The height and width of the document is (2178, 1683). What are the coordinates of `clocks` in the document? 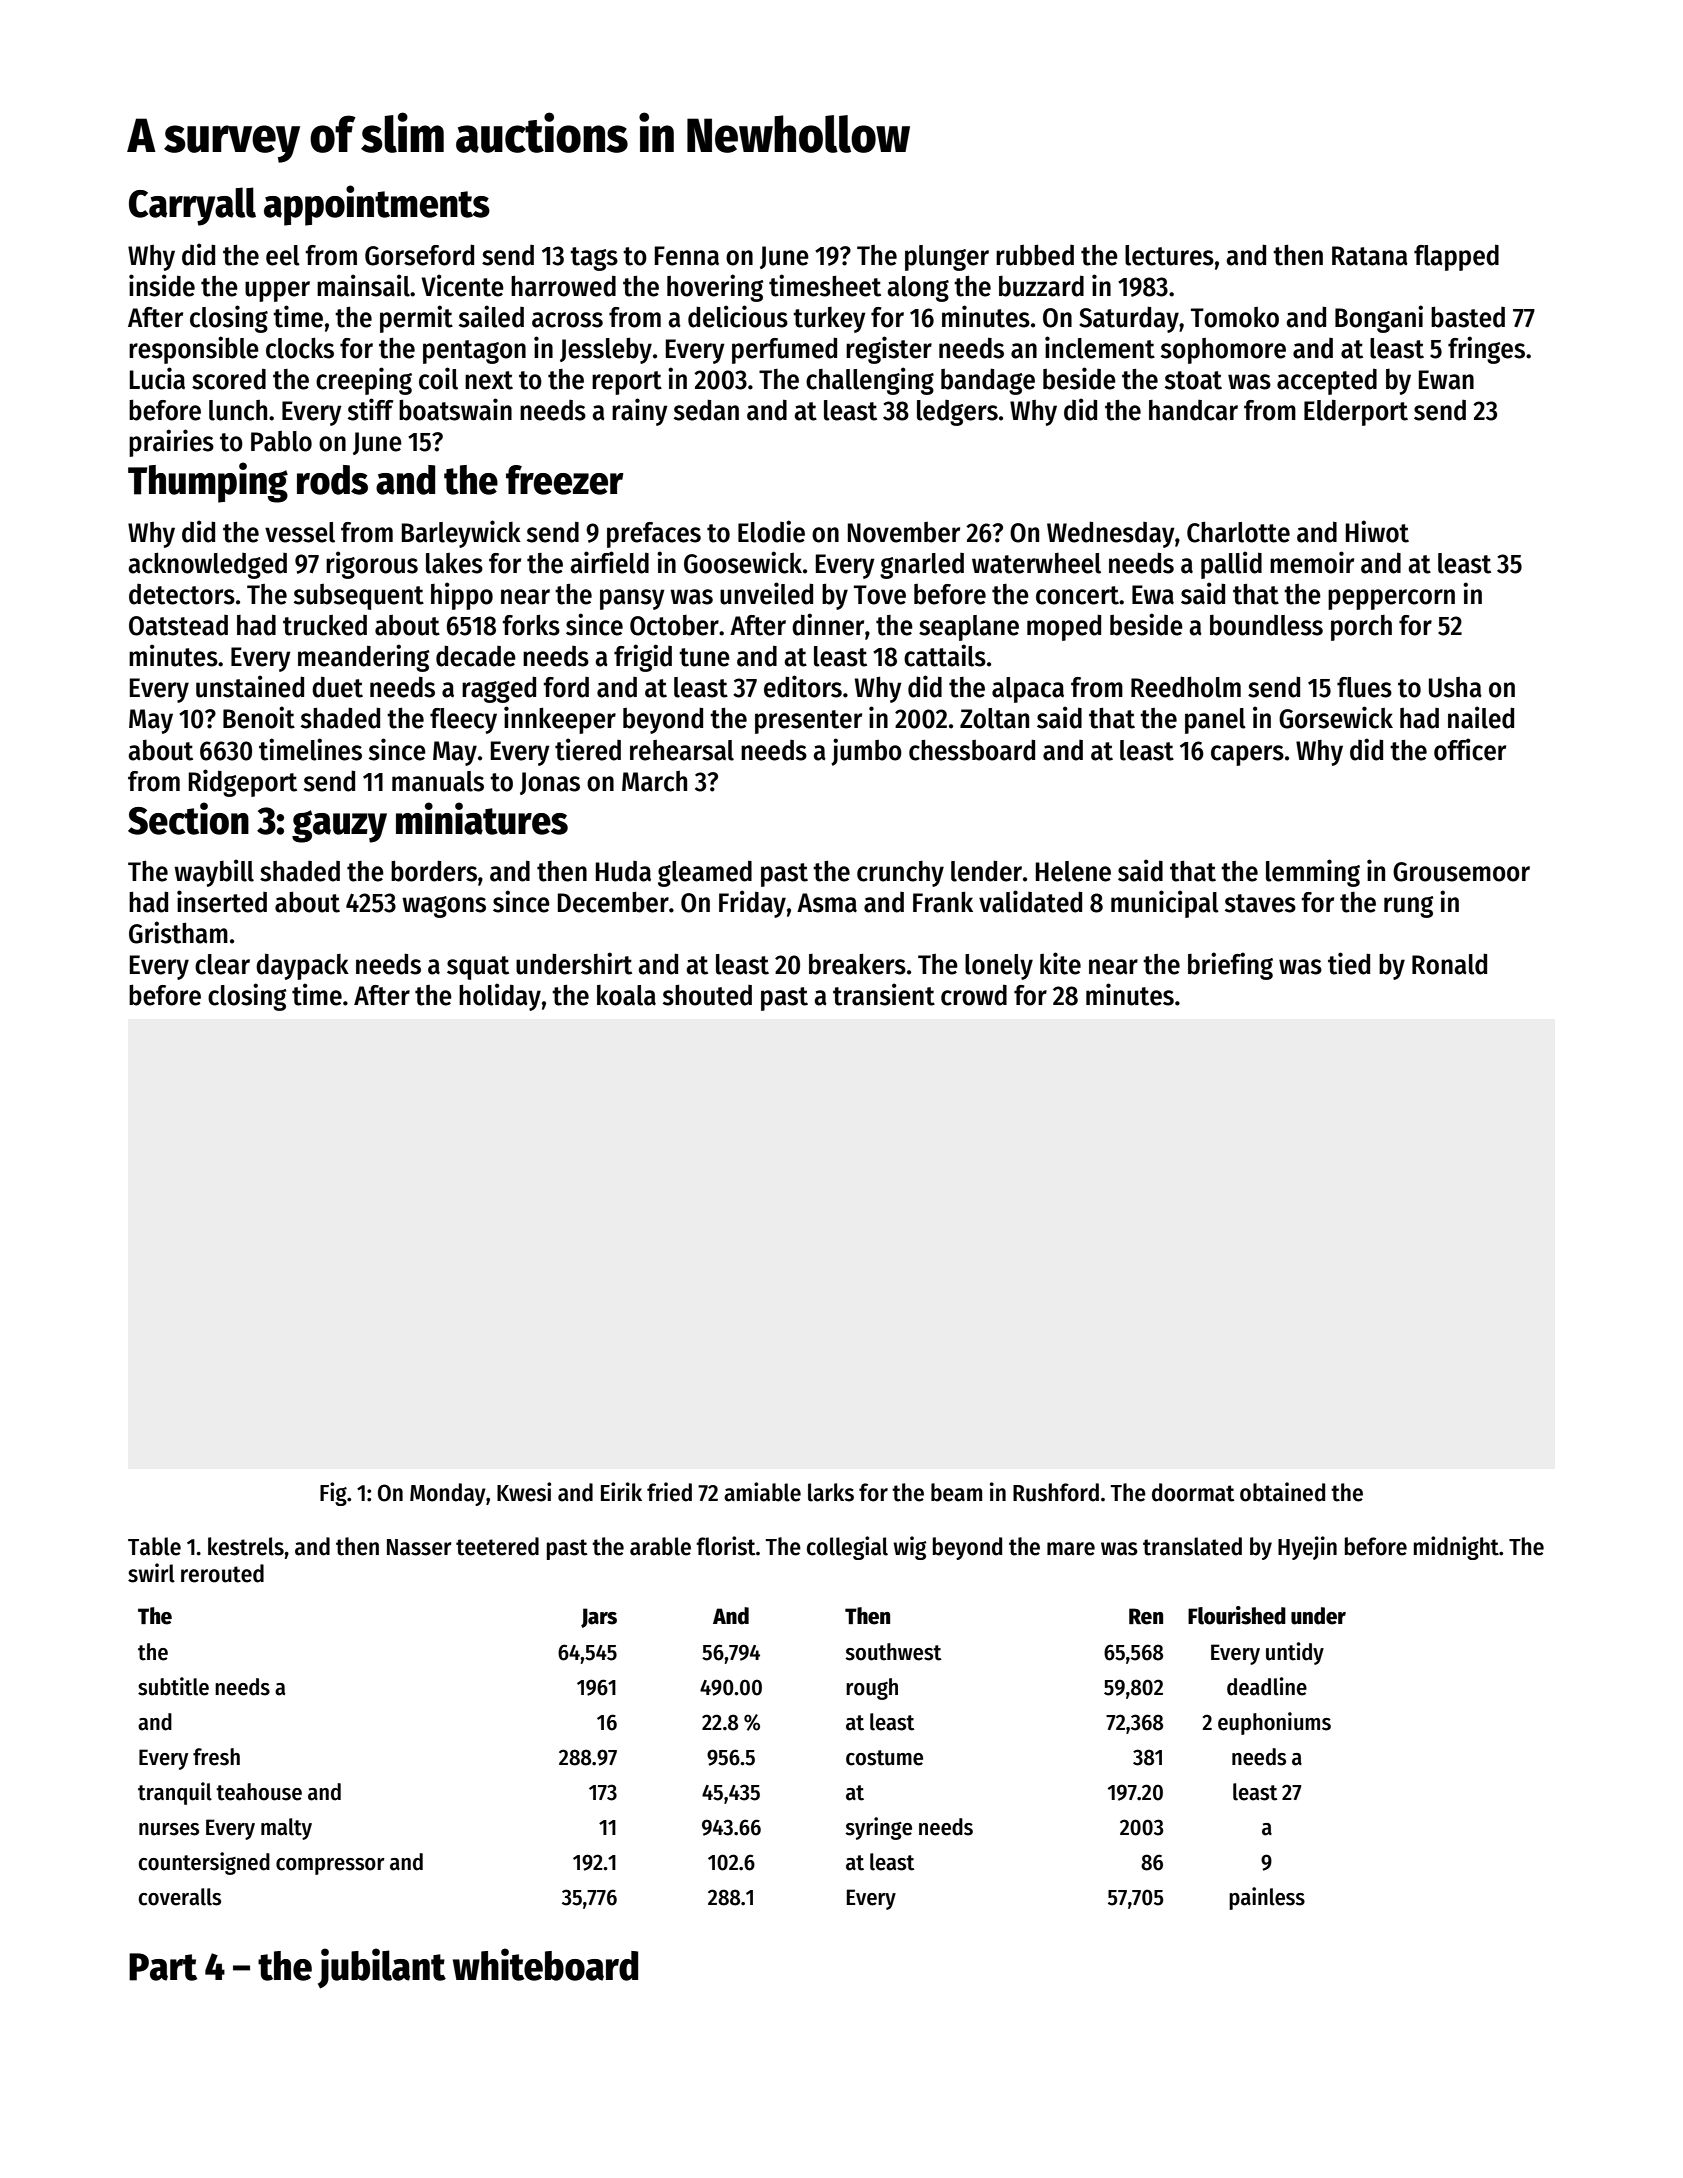 It's located at (300, 348).
